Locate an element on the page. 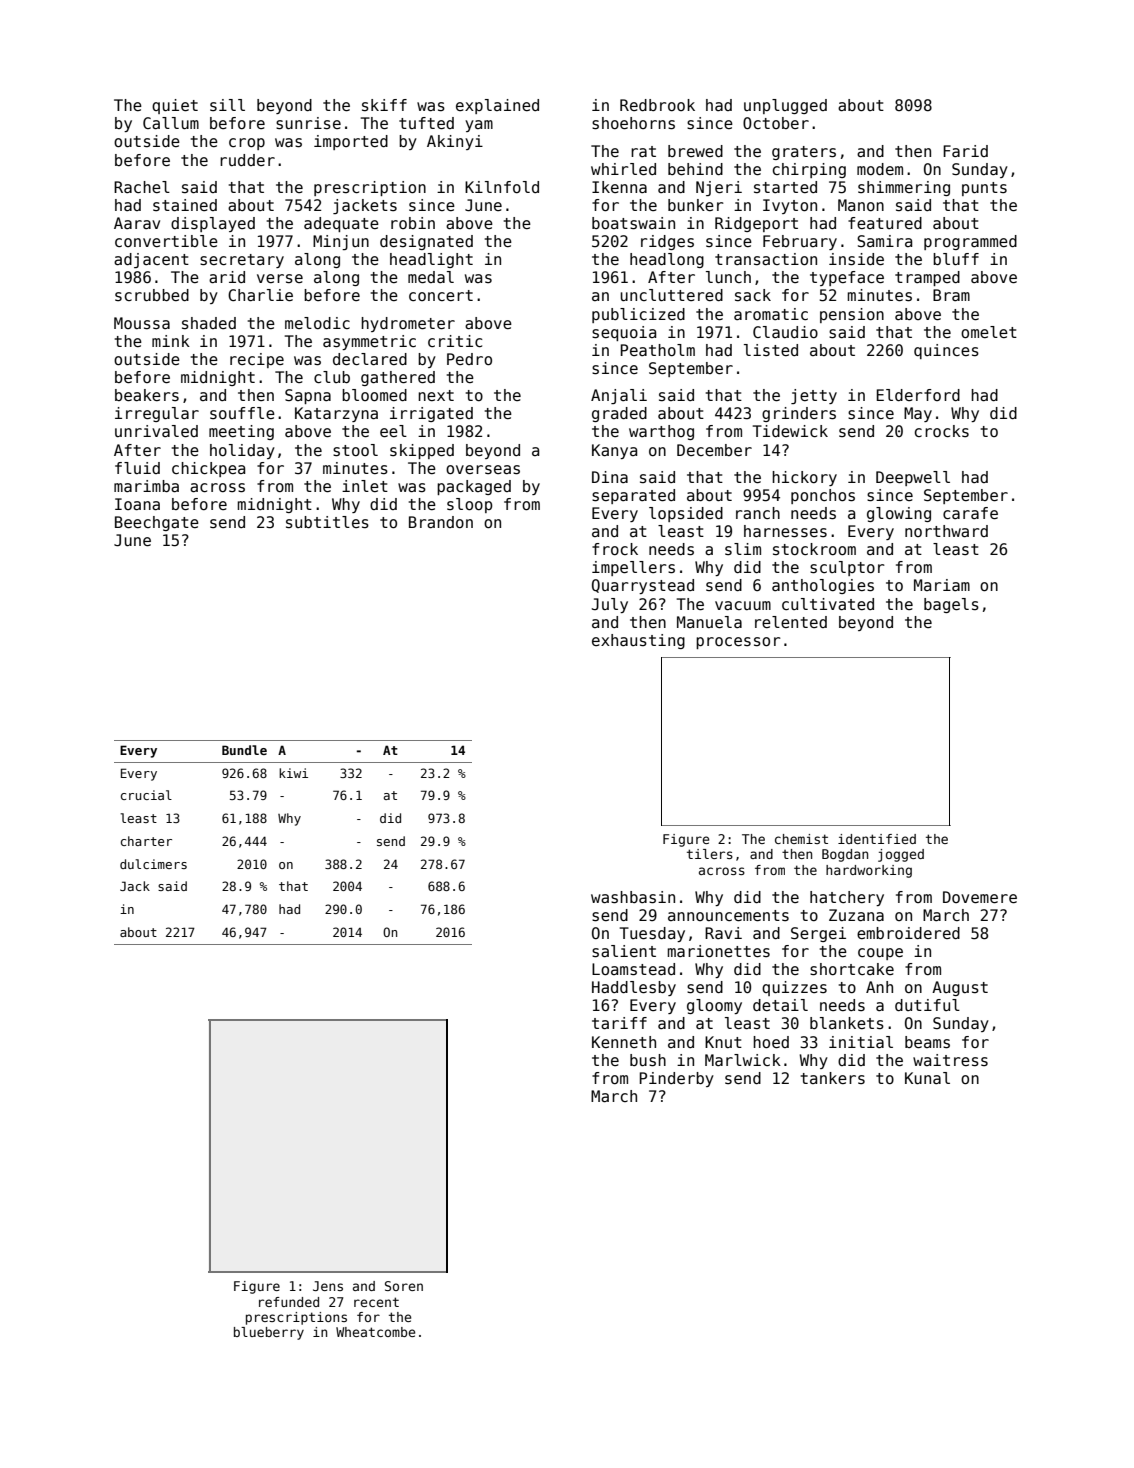 The height and width of the document is (1468, 1134). refunded is located at coordinates (289, 1302).
